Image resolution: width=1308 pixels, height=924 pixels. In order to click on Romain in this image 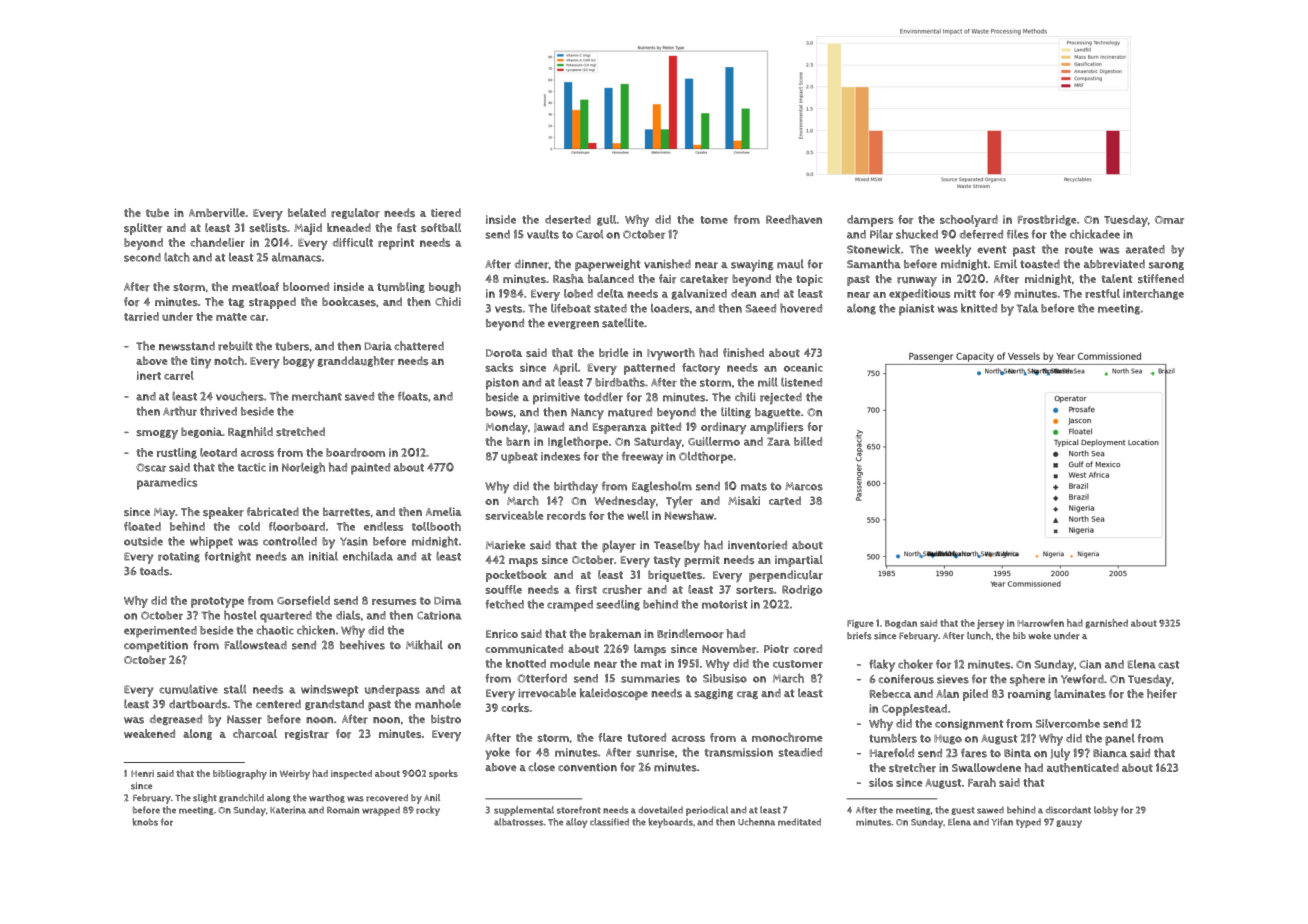, I will do `click(343, 810)`.
